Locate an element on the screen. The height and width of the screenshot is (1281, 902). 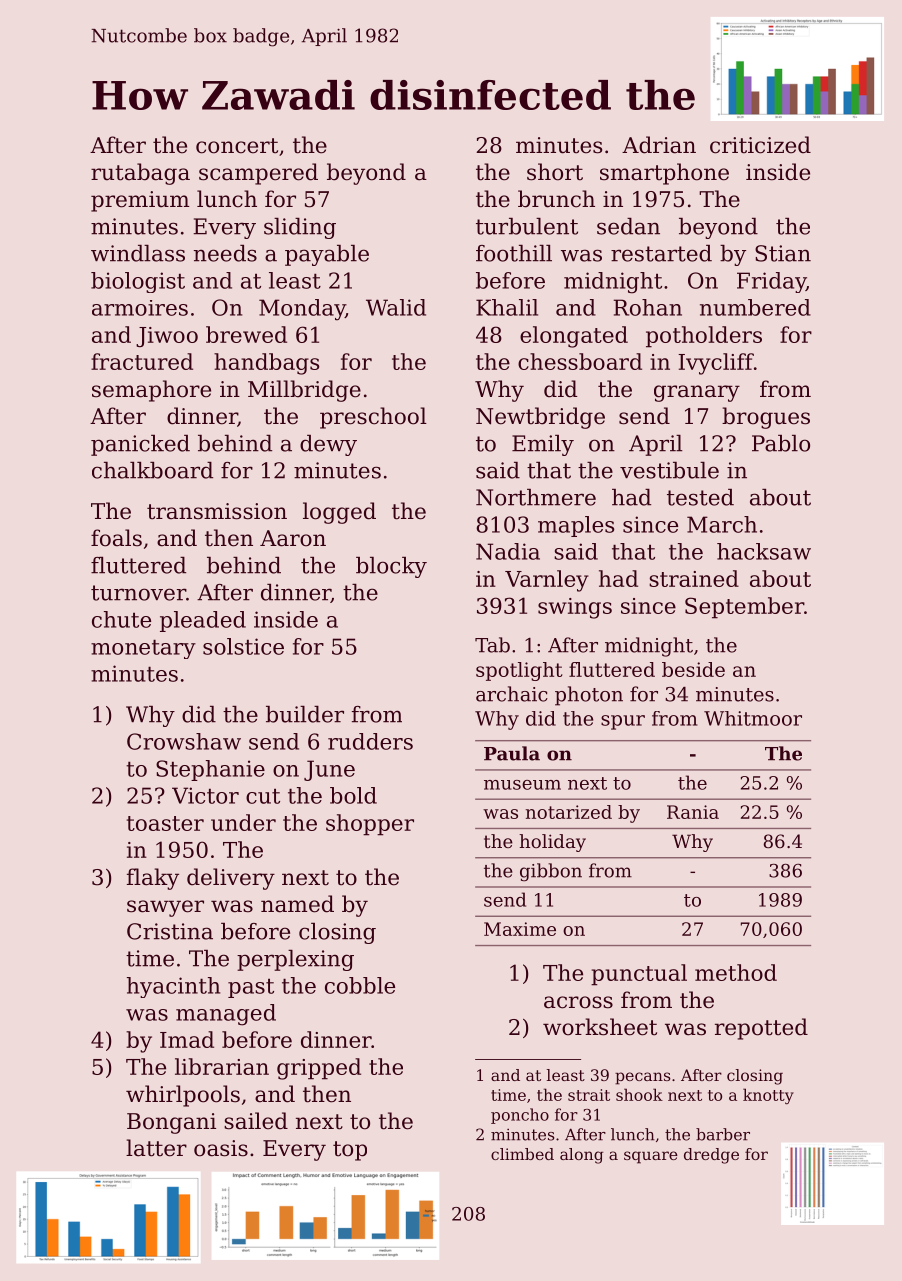
holiday is located at coordinates (552, 843).
